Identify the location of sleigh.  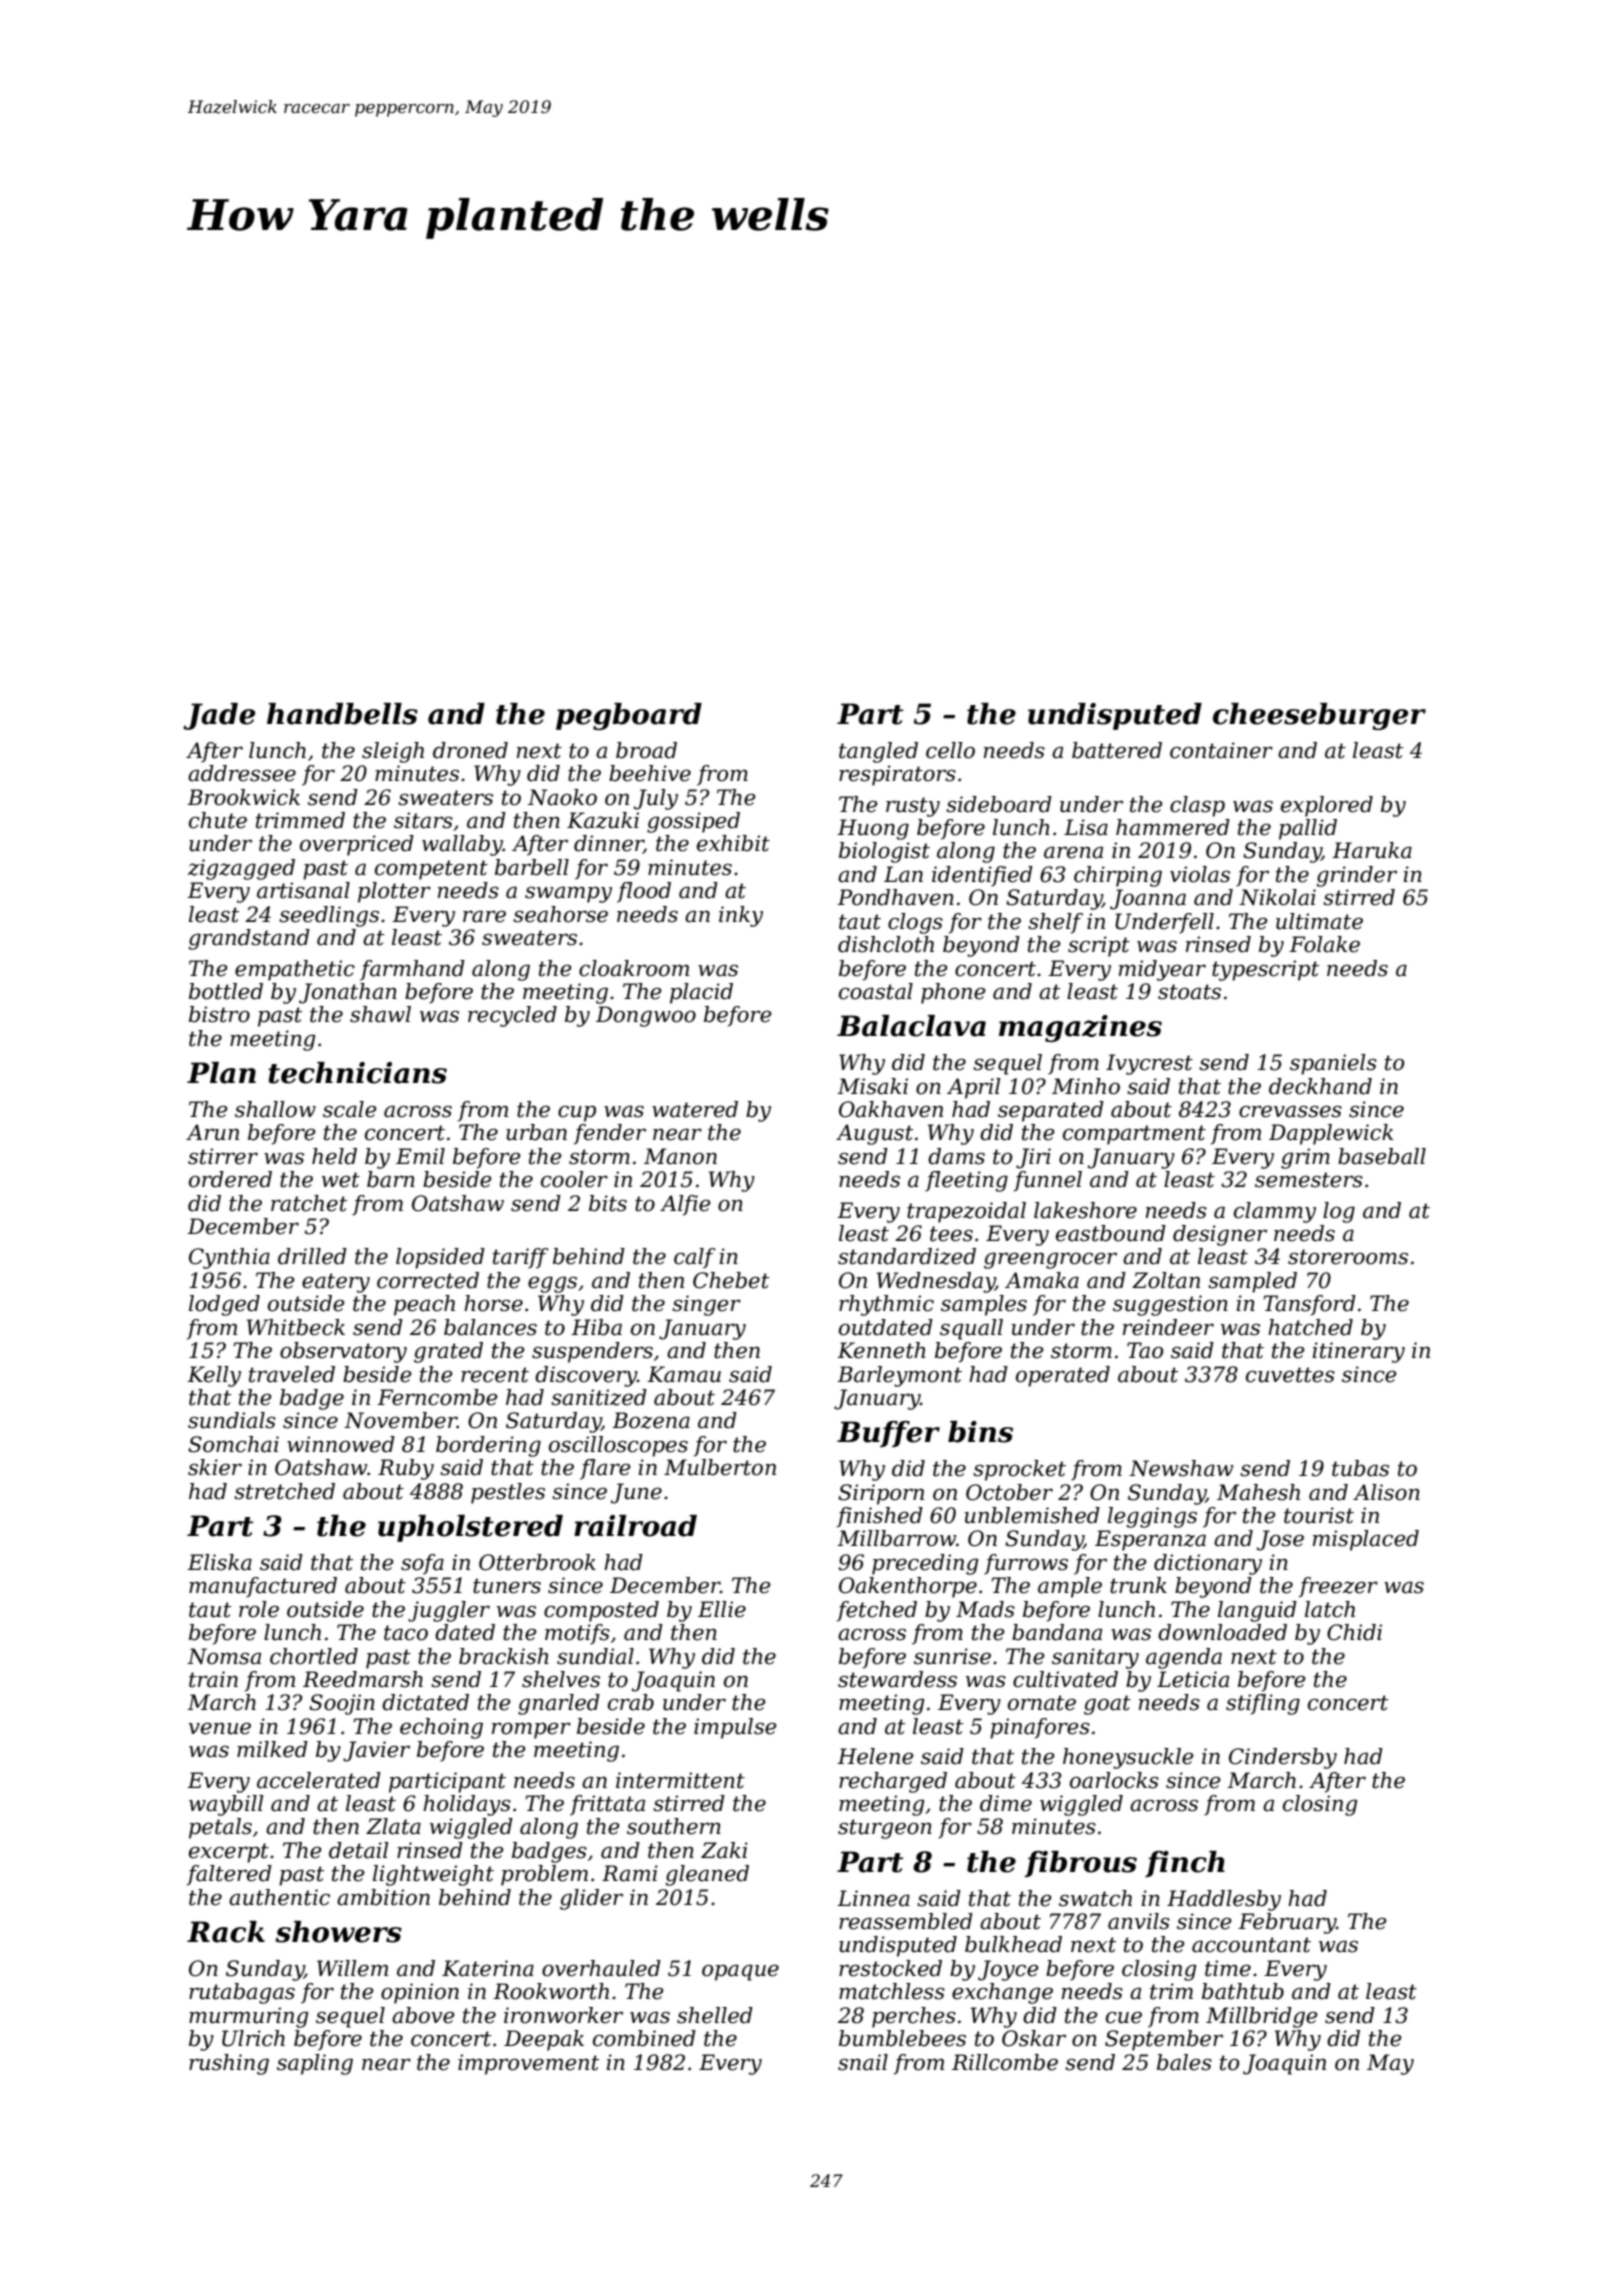
(393, 752).
